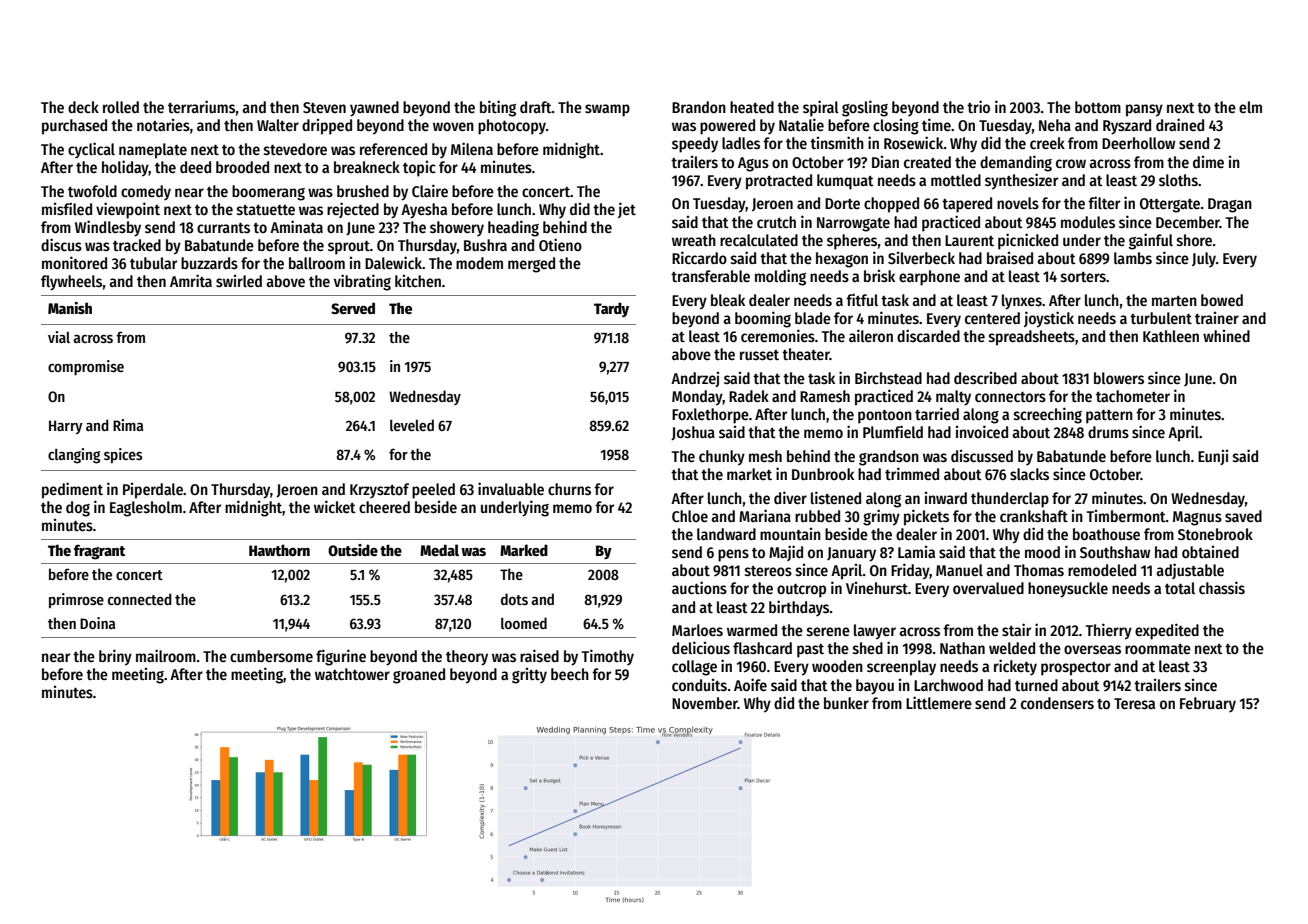 The image size is (1308, 924). Describe the element at coordinates (467, 658) in the screenshot. I see `theory` at that location.
